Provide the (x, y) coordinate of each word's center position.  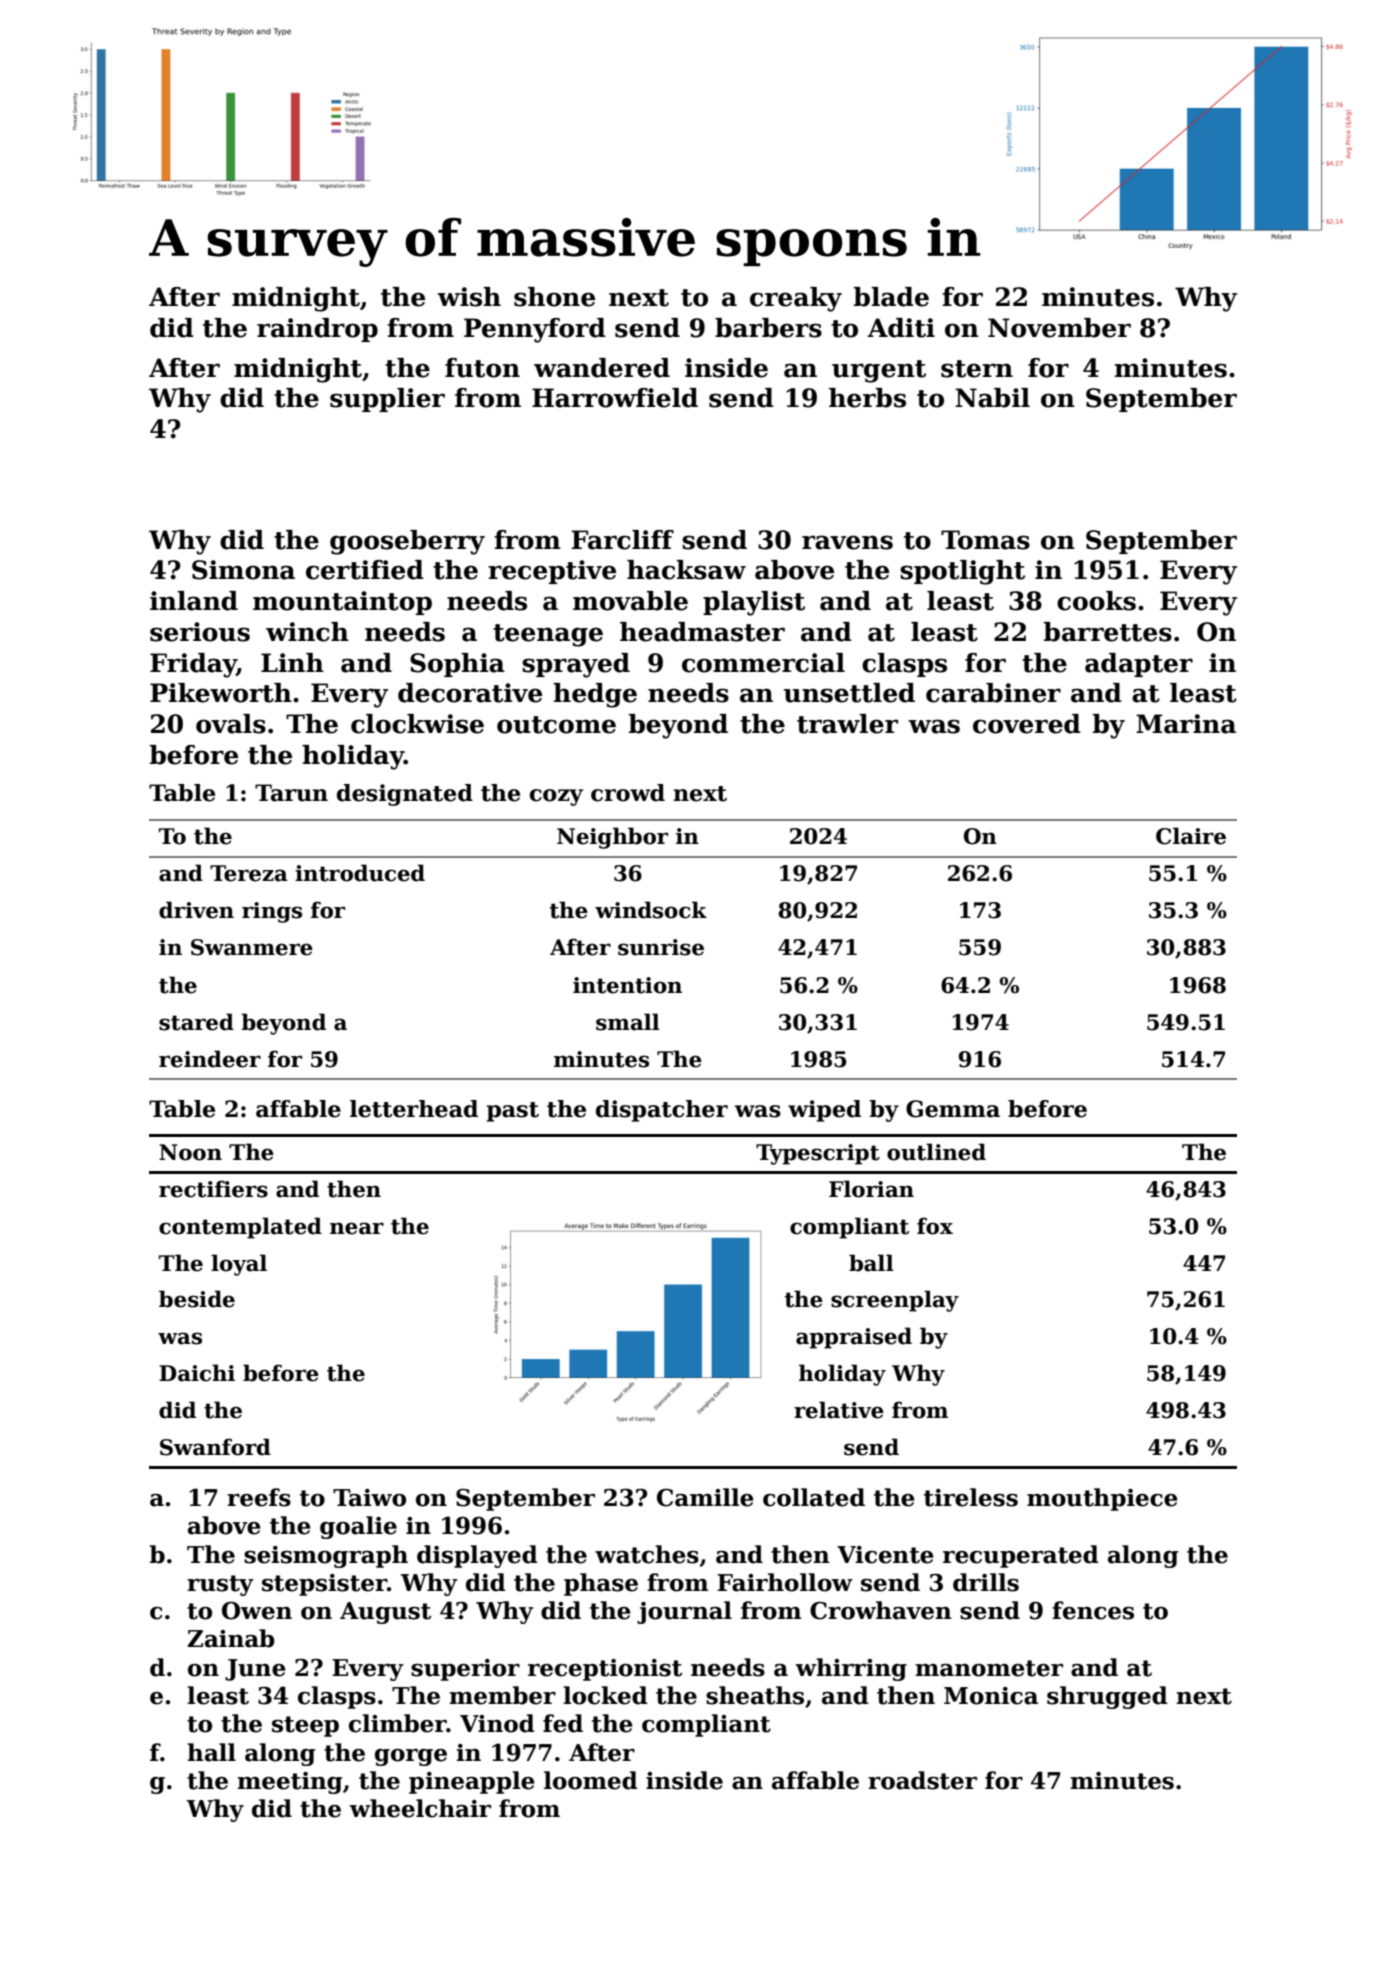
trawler (847, 724)
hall (211, 1752)
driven (196, 910)
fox (935, 1226)
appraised (854, 1338)
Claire (1191, 836)
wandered (602, 368)
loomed (591, 1780)
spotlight (962, 572)
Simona (243, 570)
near (357, 1228)
